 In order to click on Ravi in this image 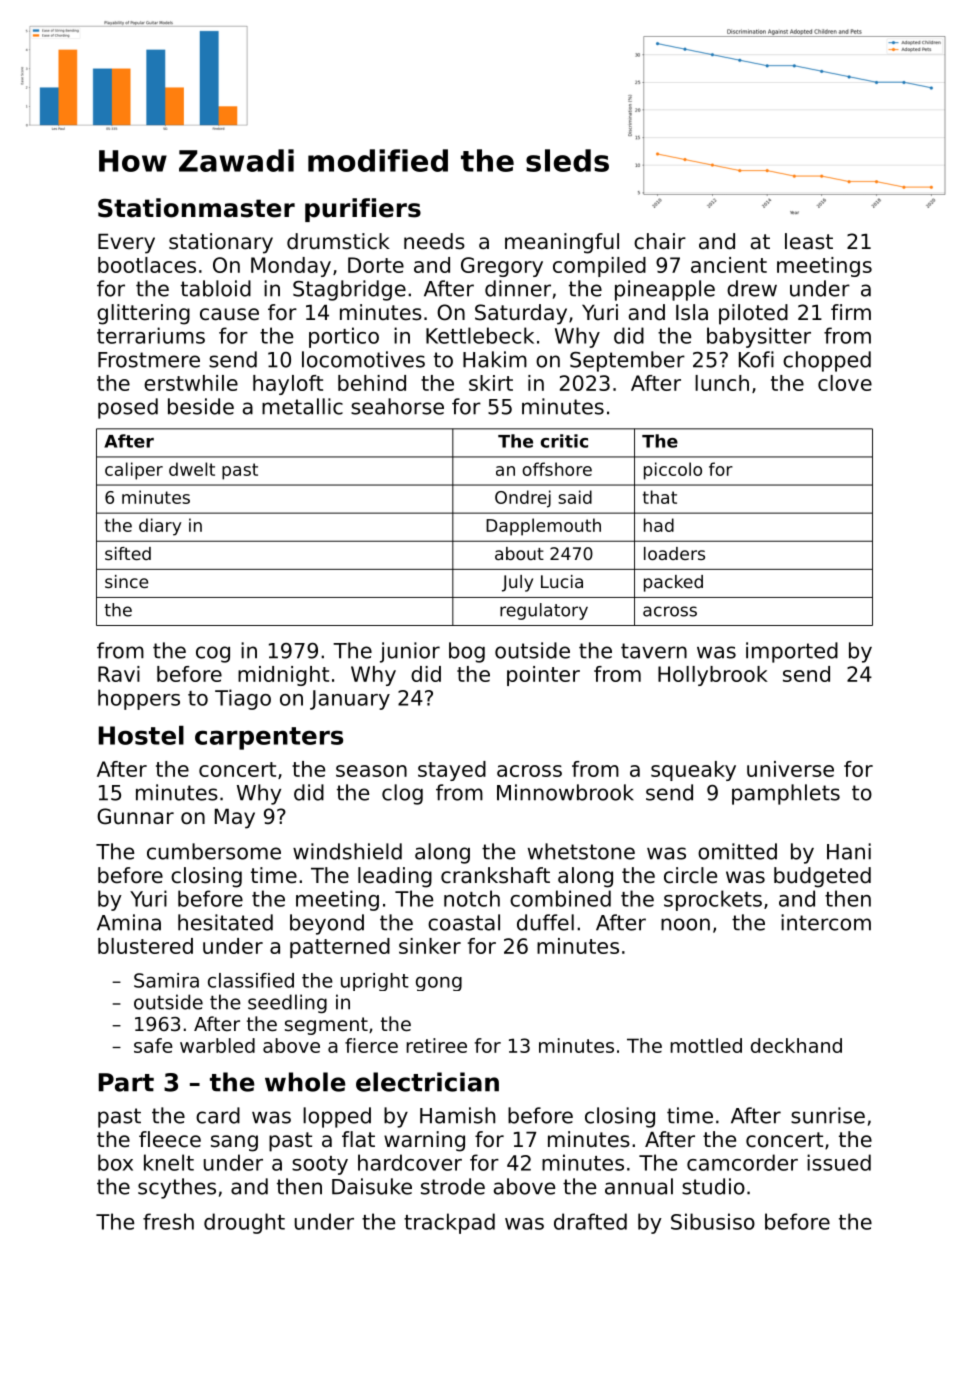, I will do `click(119, 674)`.
